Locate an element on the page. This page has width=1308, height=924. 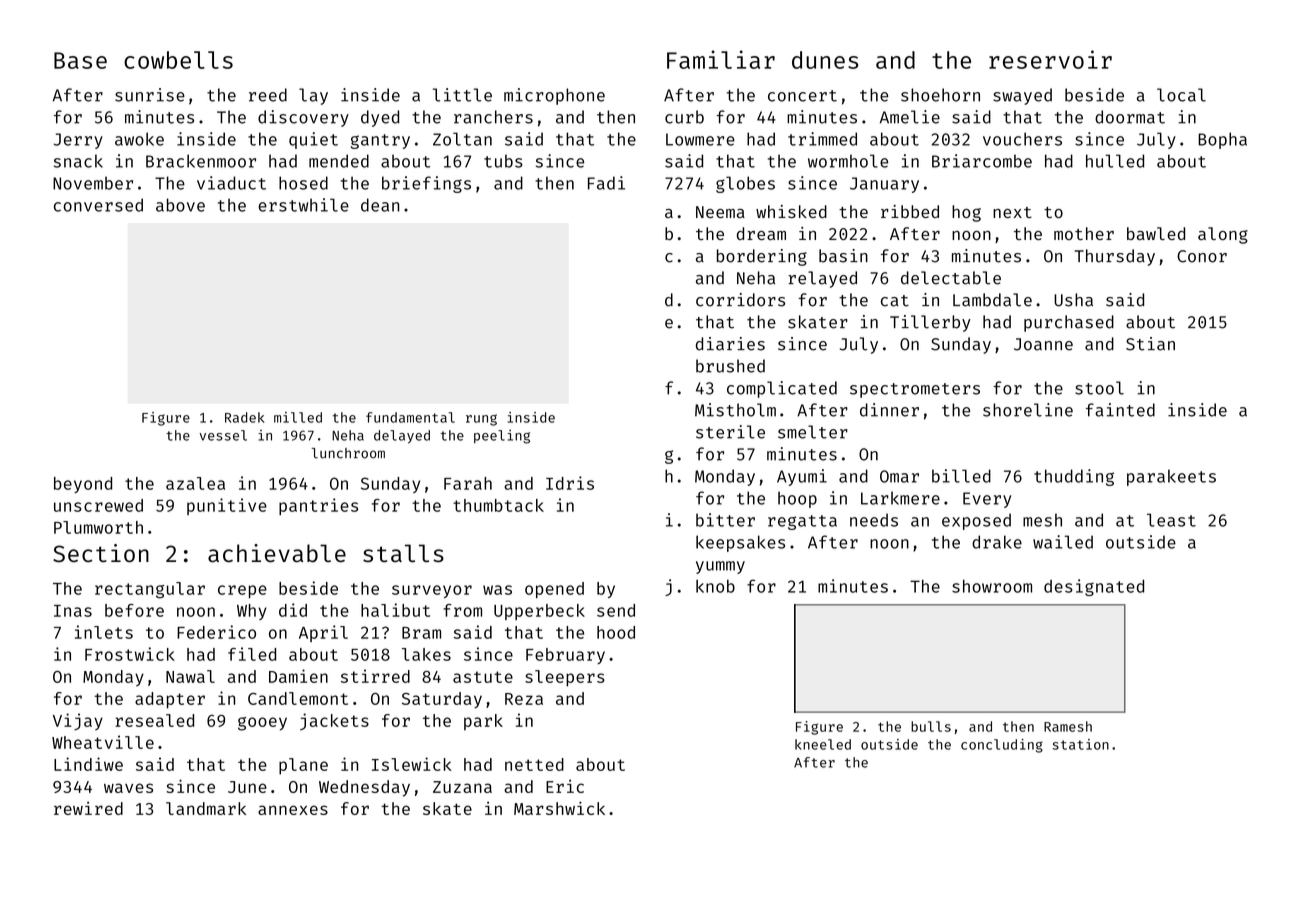
Marshwick is located at coordinates (559, 808).
